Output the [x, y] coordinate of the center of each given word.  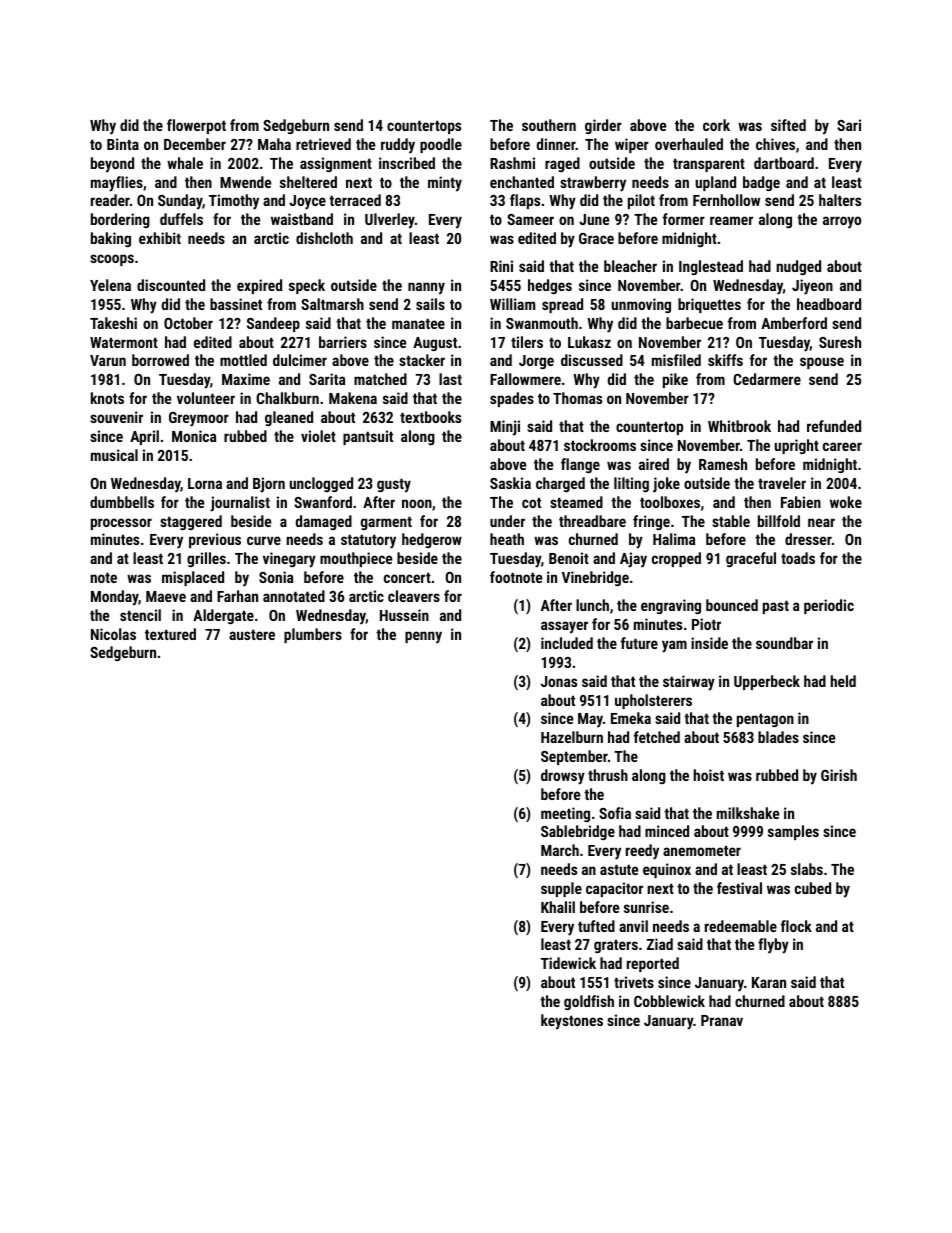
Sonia [276, 577]
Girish [839, 775]
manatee [418, 323]
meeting [565, 814]
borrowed [160, 360]
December [195, 144]
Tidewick [568, 963]
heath [507, 539]
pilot [641, 201]
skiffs [725, 360]
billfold [779, 521]
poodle [441, 145]
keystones [572, 1022]
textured [170, 634]
